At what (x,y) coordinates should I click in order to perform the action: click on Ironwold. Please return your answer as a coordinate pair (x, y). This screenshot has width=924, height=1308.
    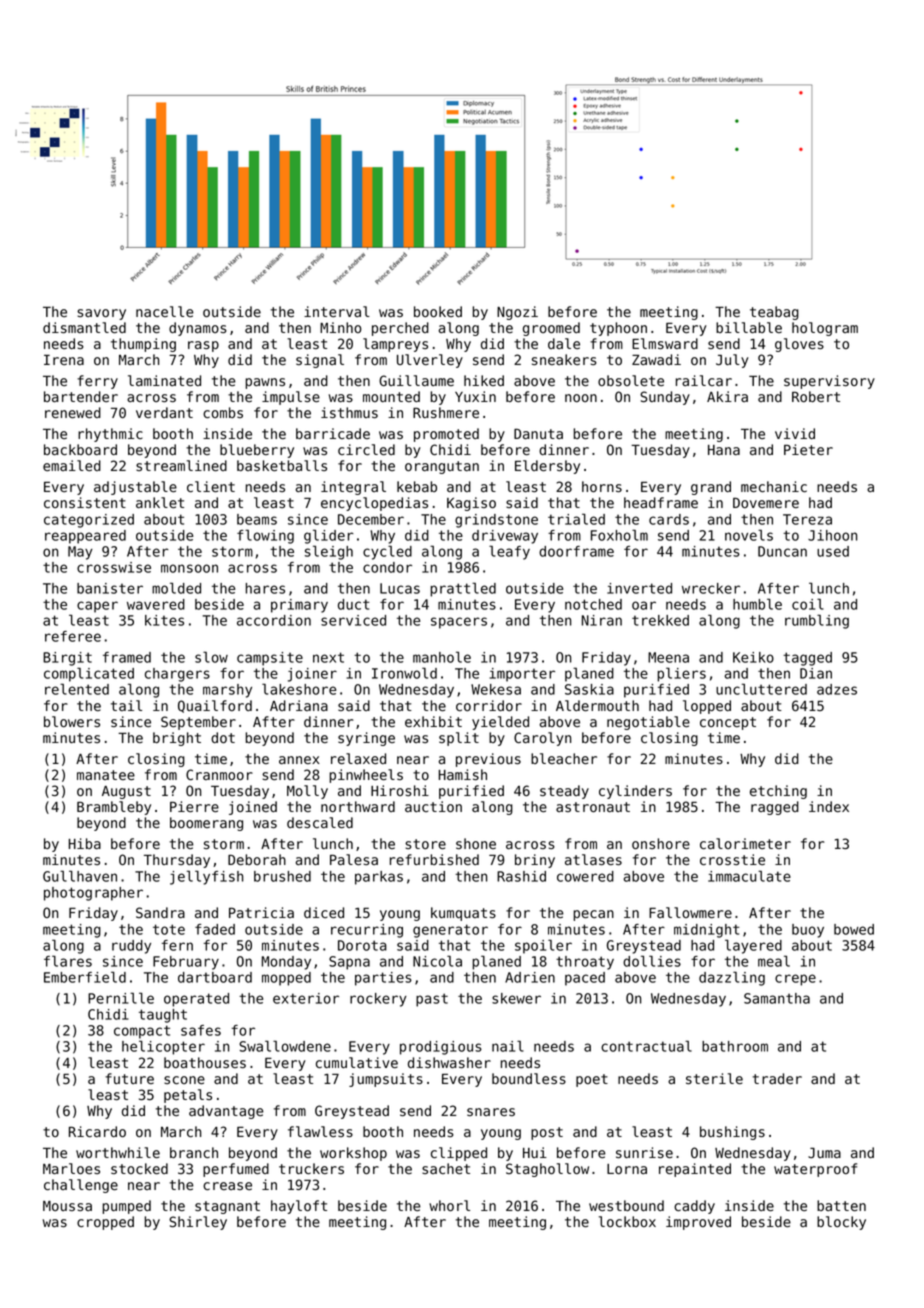
    Looking at the image, I should click on (404, 673).
